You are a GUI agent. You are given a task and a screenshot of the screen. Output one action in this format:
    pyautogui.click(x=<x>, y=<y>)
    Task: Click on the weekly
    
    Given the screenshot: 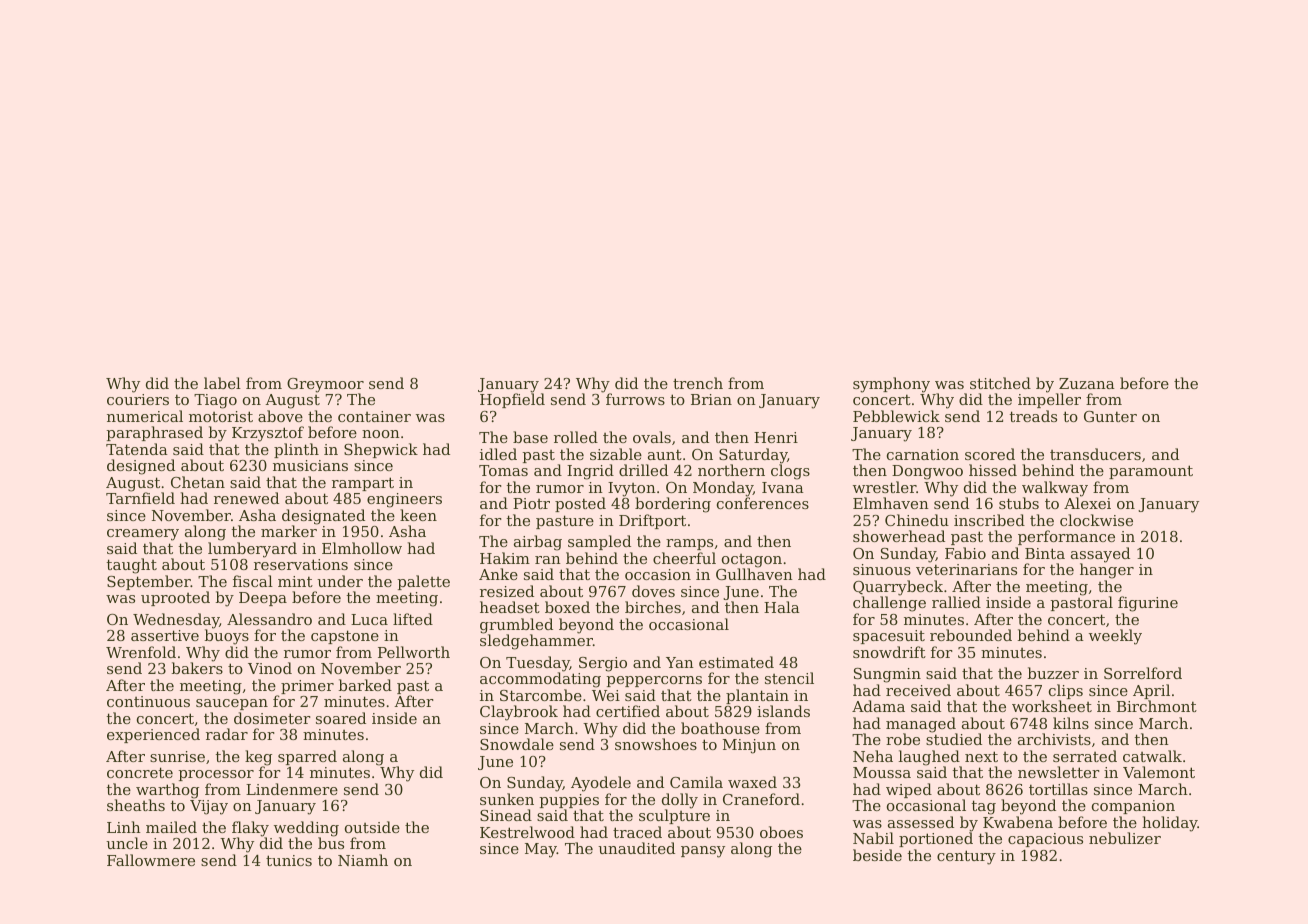 What is the action you would take?
    pyautogui.click(x=1115, y=637)
